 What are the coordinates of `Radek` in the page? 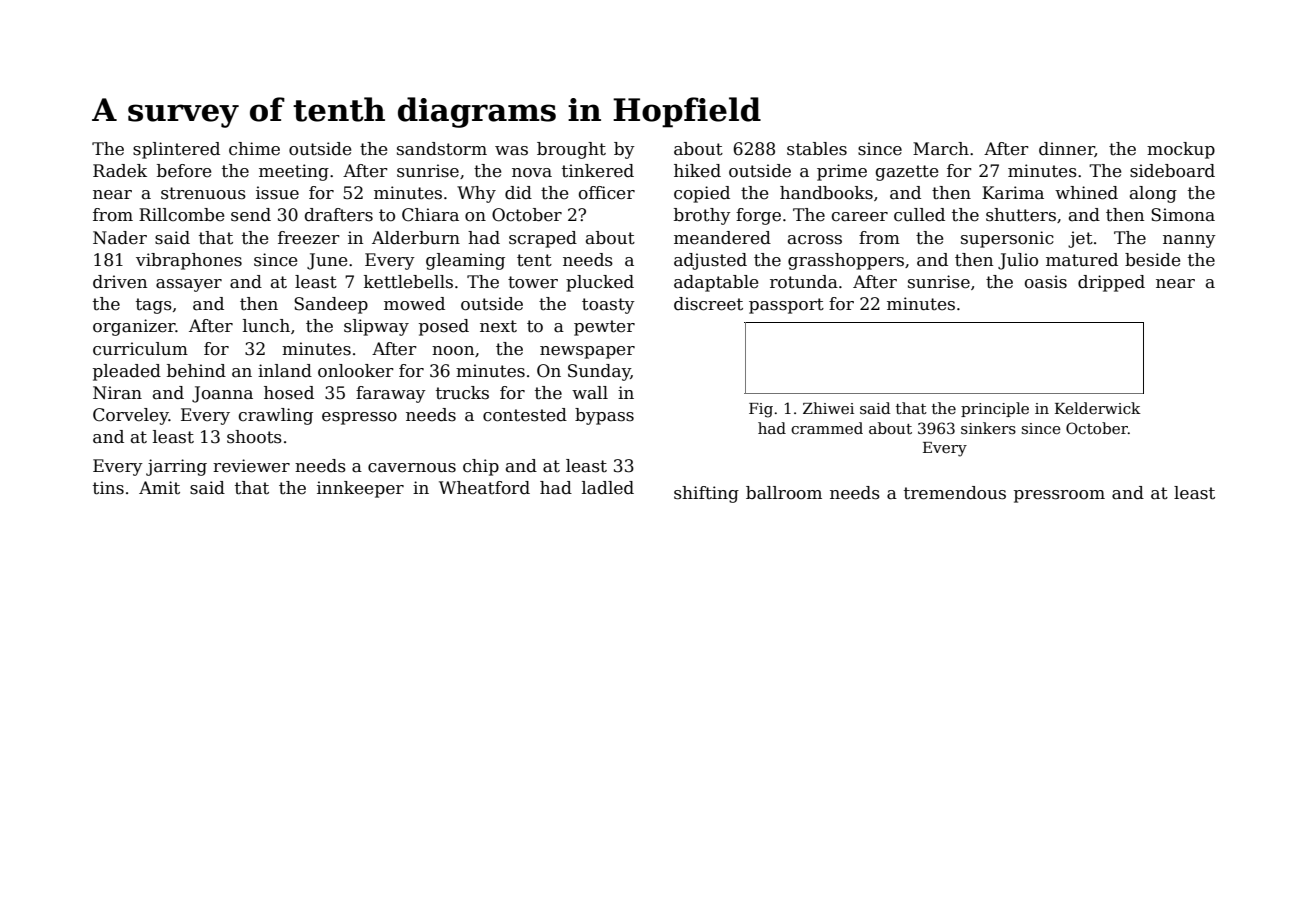 It's located at (120, 171).
